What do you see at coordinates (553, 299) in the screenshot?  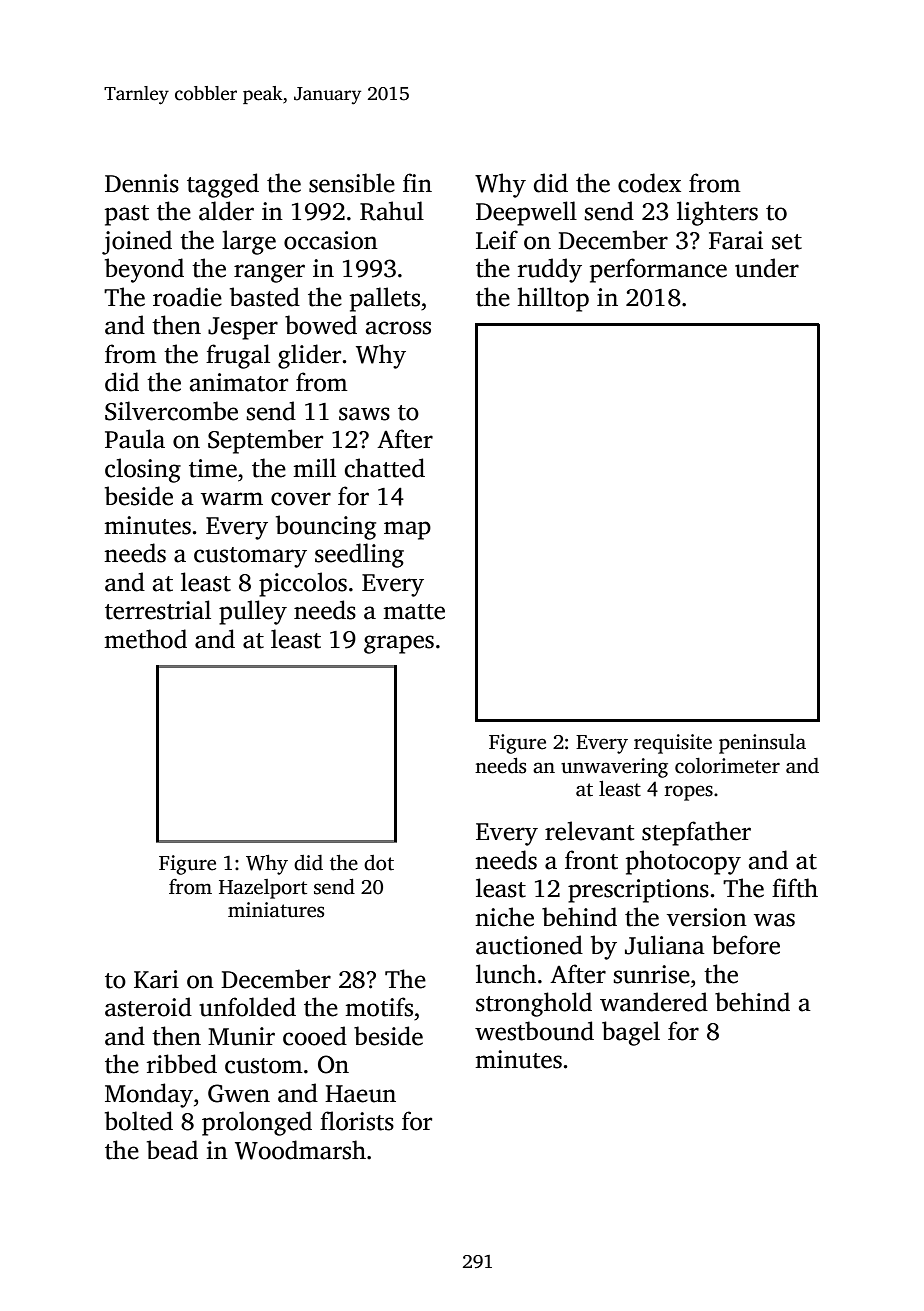 I see `hilltop` at bounding box center [553, 299].
